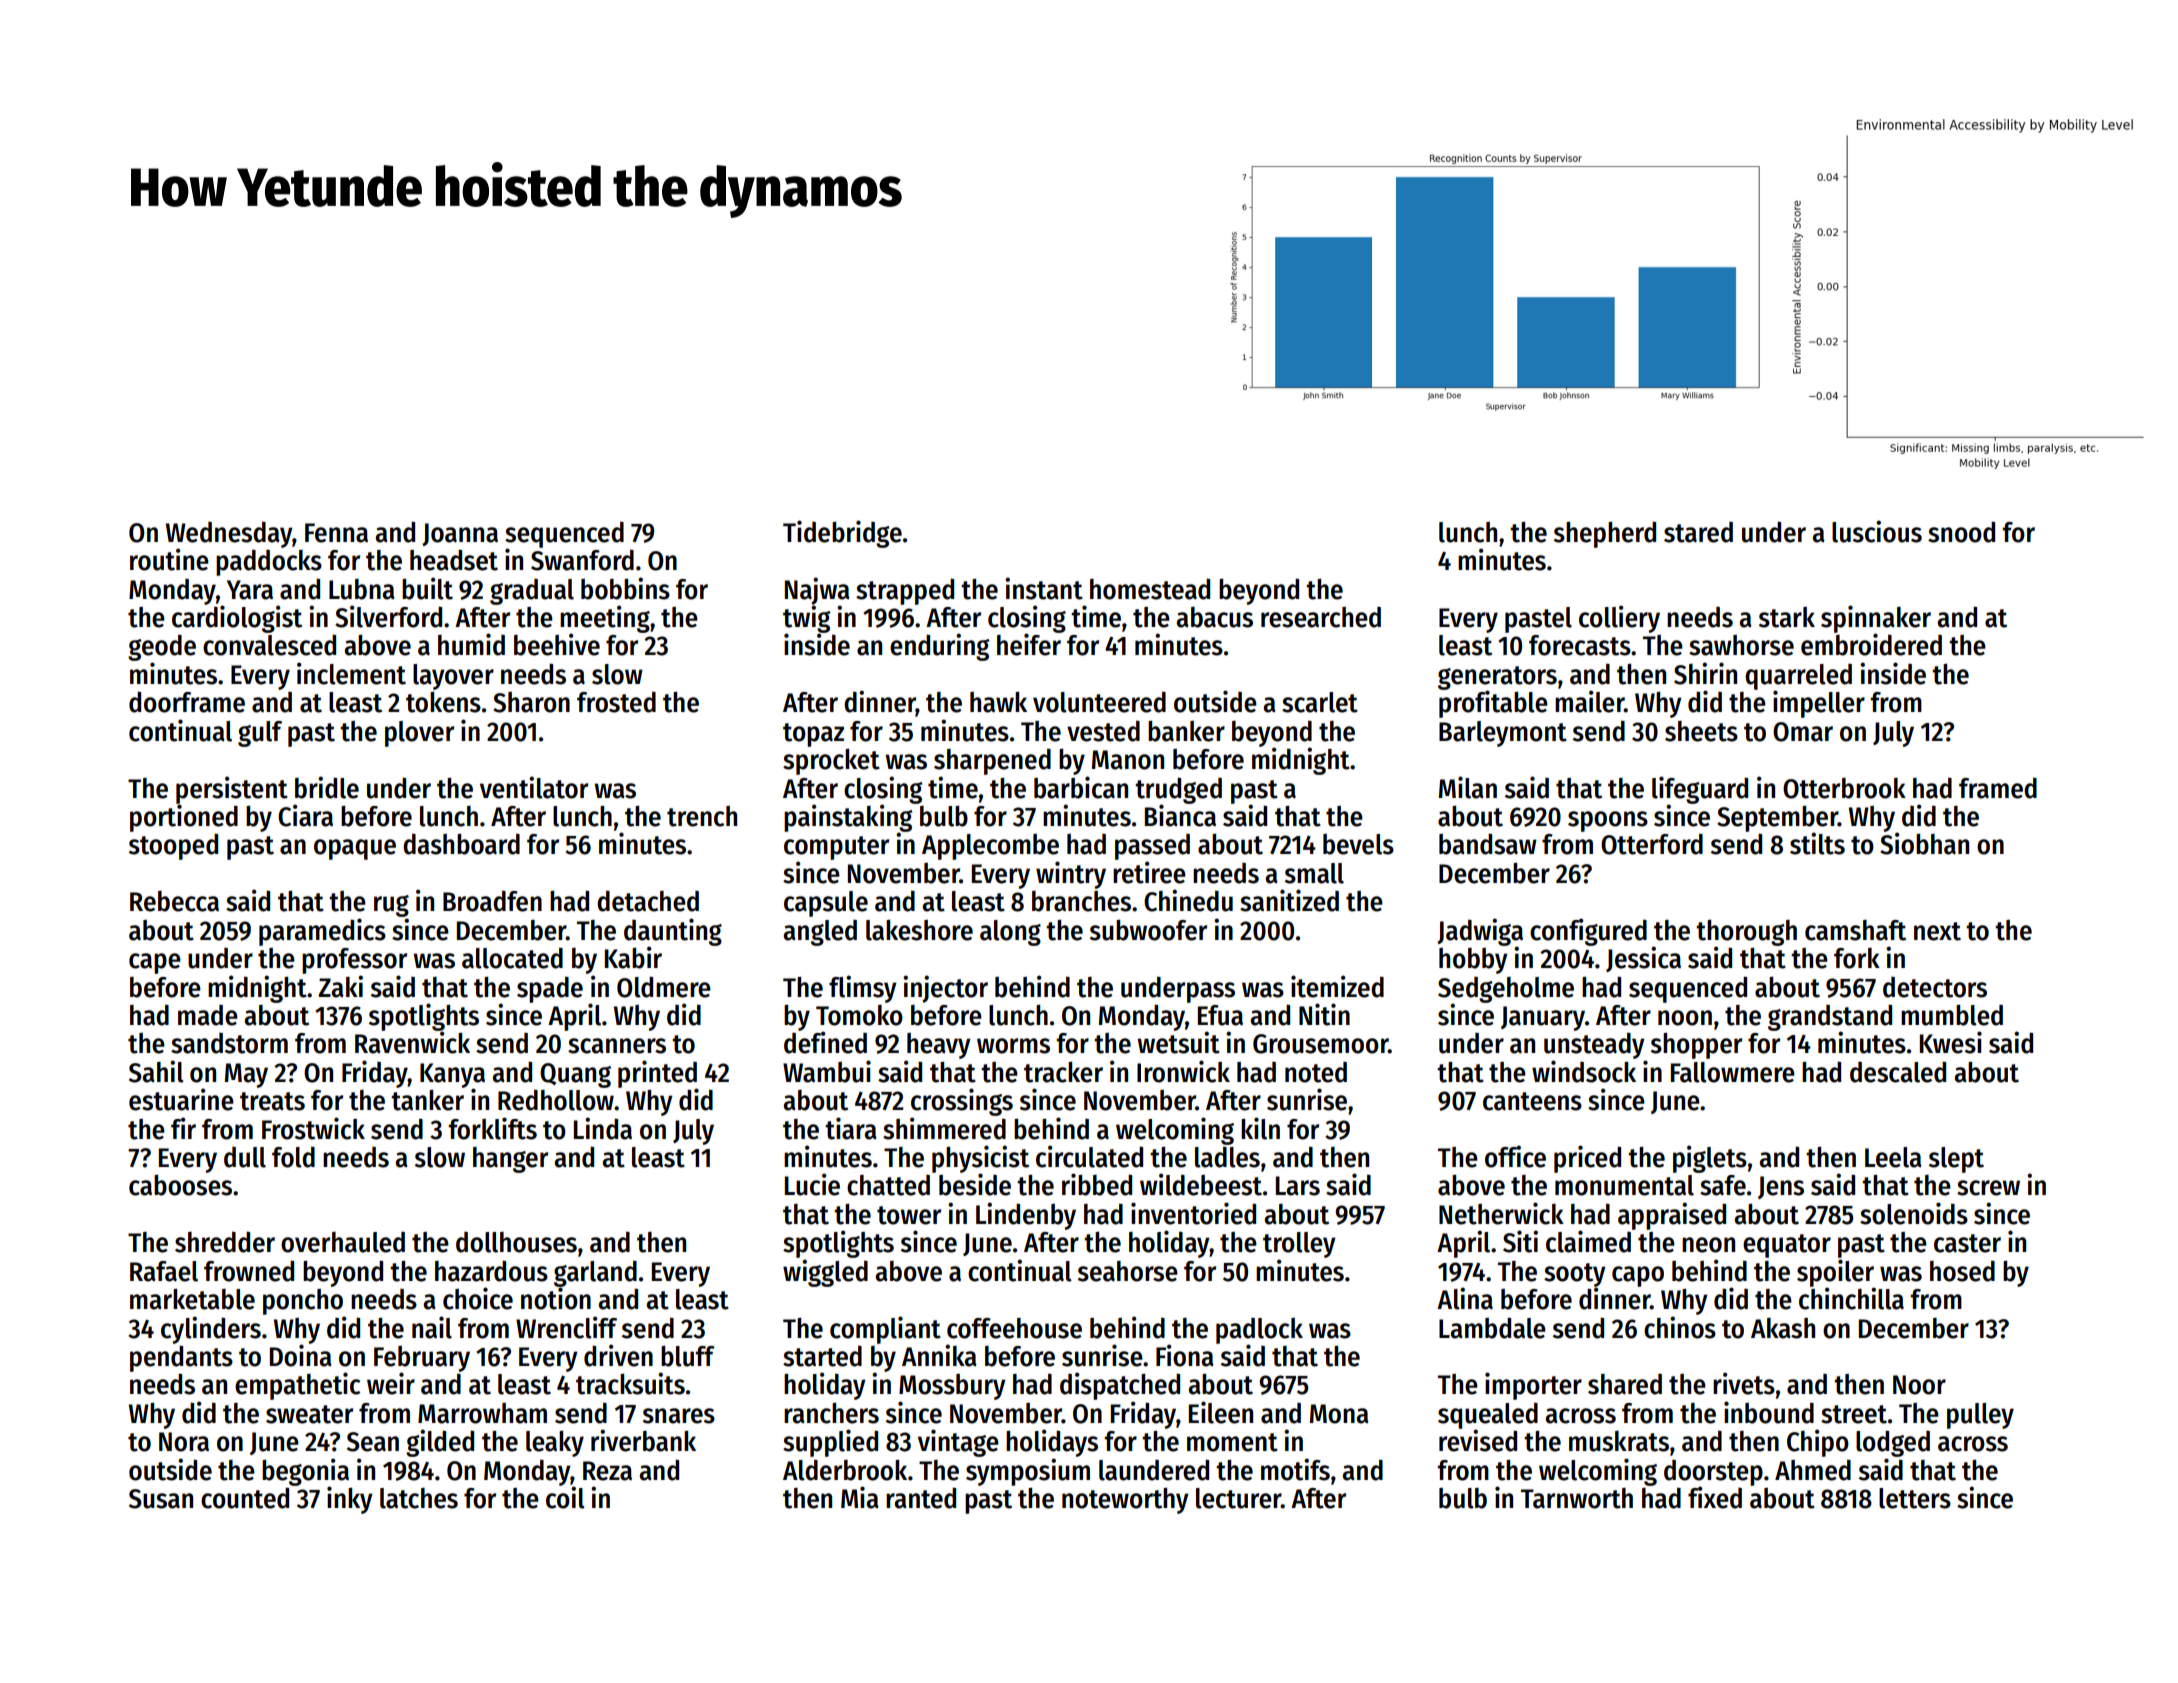 Image resolution: width=2178 pixels, height=1683 pixels. Describe the element at coordinates (1150, 589) in the image. I see `homestead` at that location.
